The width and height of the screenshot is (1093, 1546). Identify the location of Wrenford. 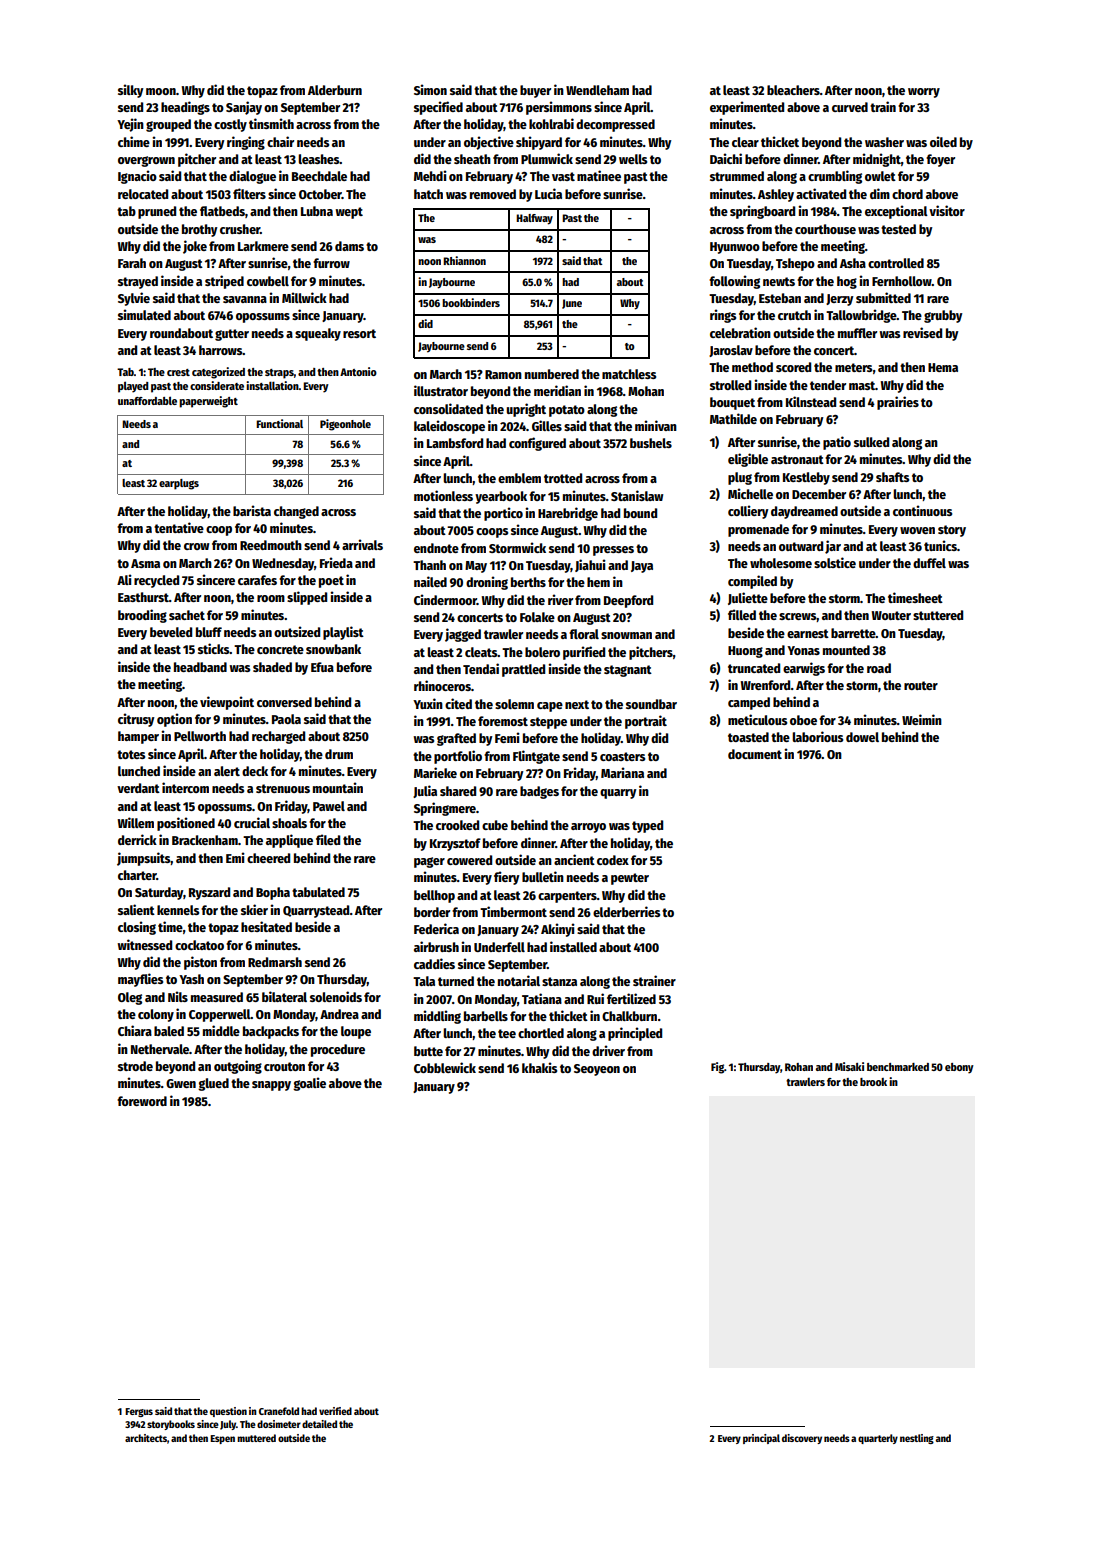
(765, 685).
